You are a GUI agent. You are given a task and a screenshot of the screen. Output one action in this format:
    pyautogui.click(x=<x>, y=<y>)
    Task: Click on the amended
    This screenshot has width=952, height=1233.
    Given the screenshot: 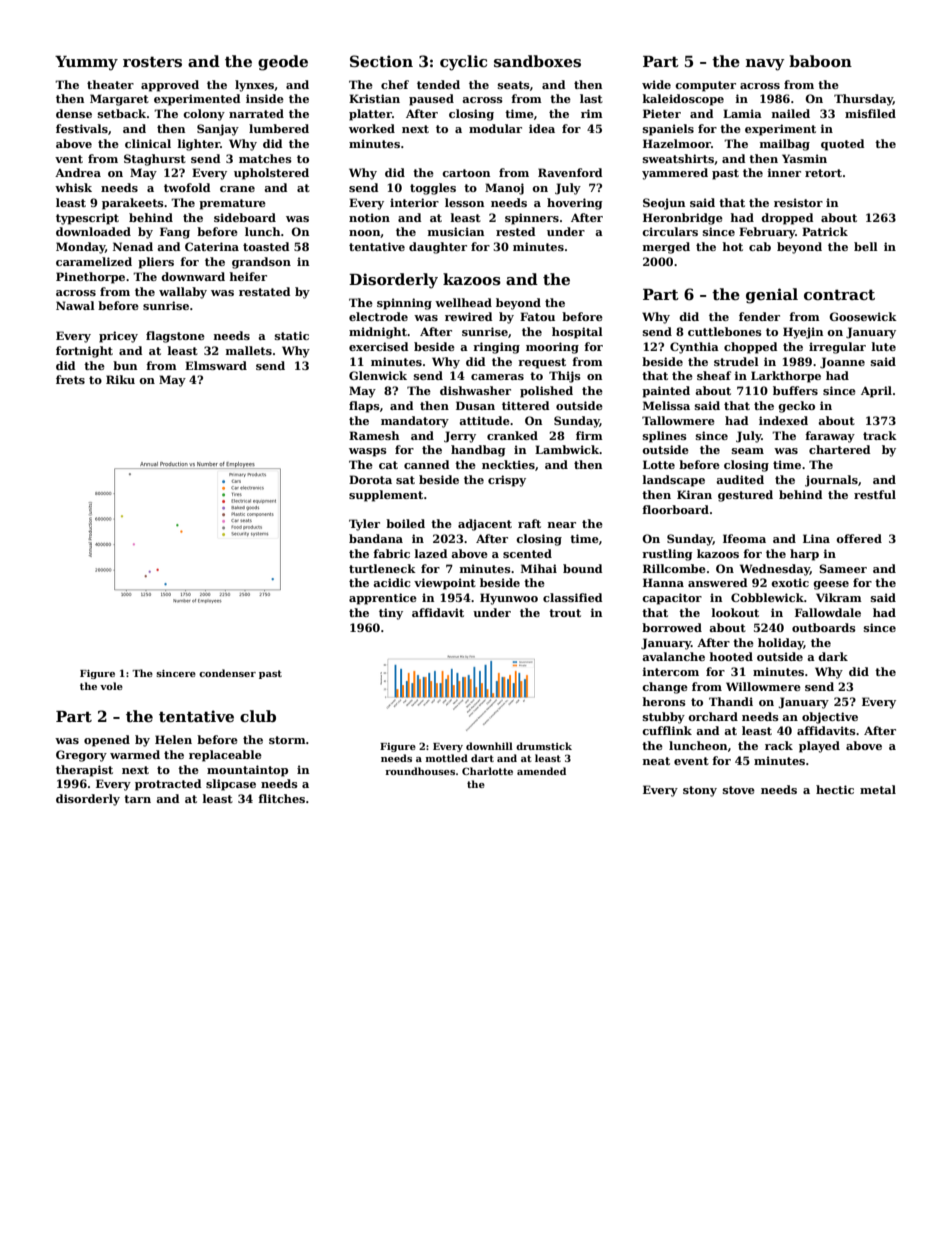 What is the action you would take?
    pyautogui.click(x=541, y=771)
